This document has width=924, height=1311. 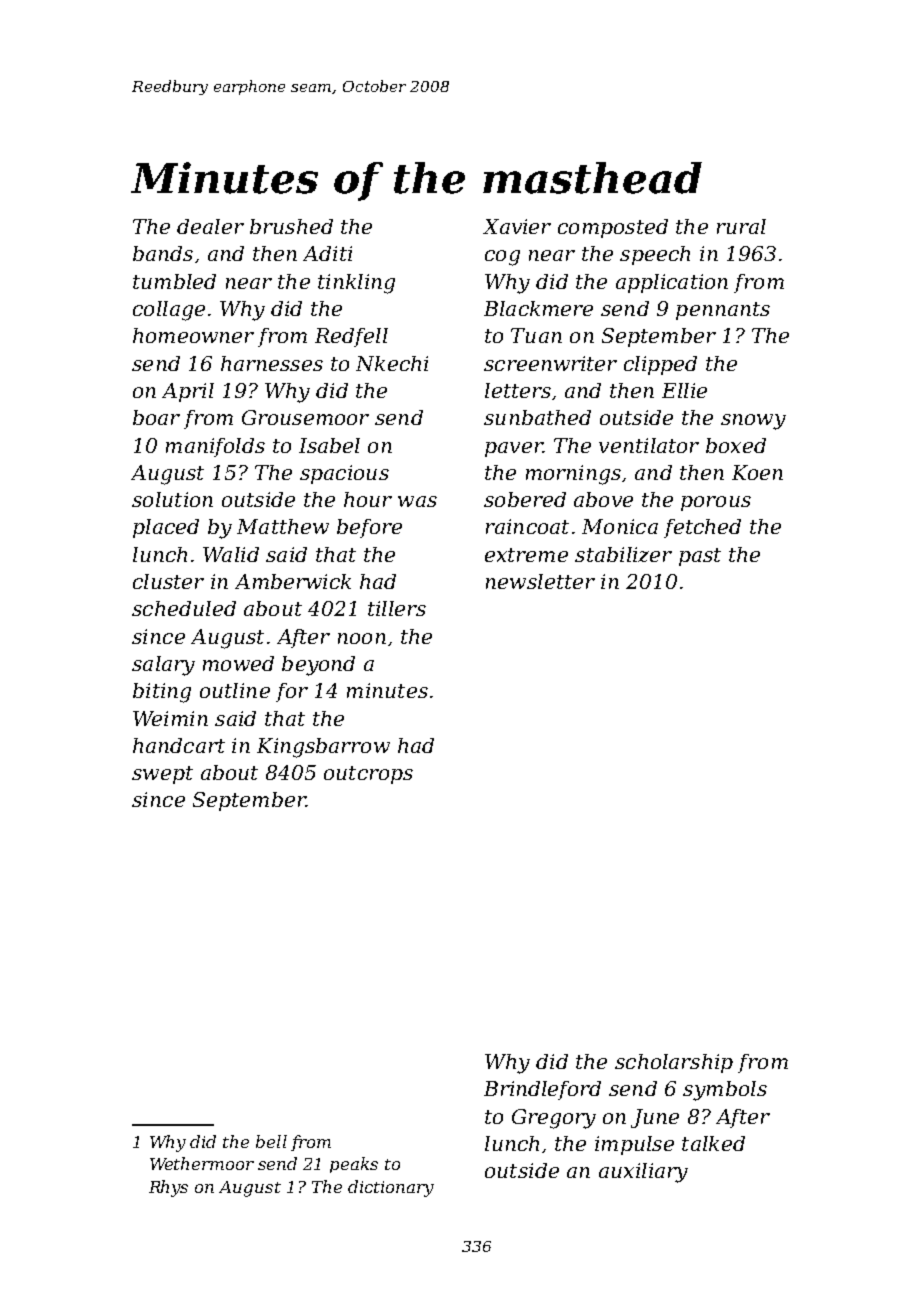 I want to click on past, so click(x=700, y=557).
